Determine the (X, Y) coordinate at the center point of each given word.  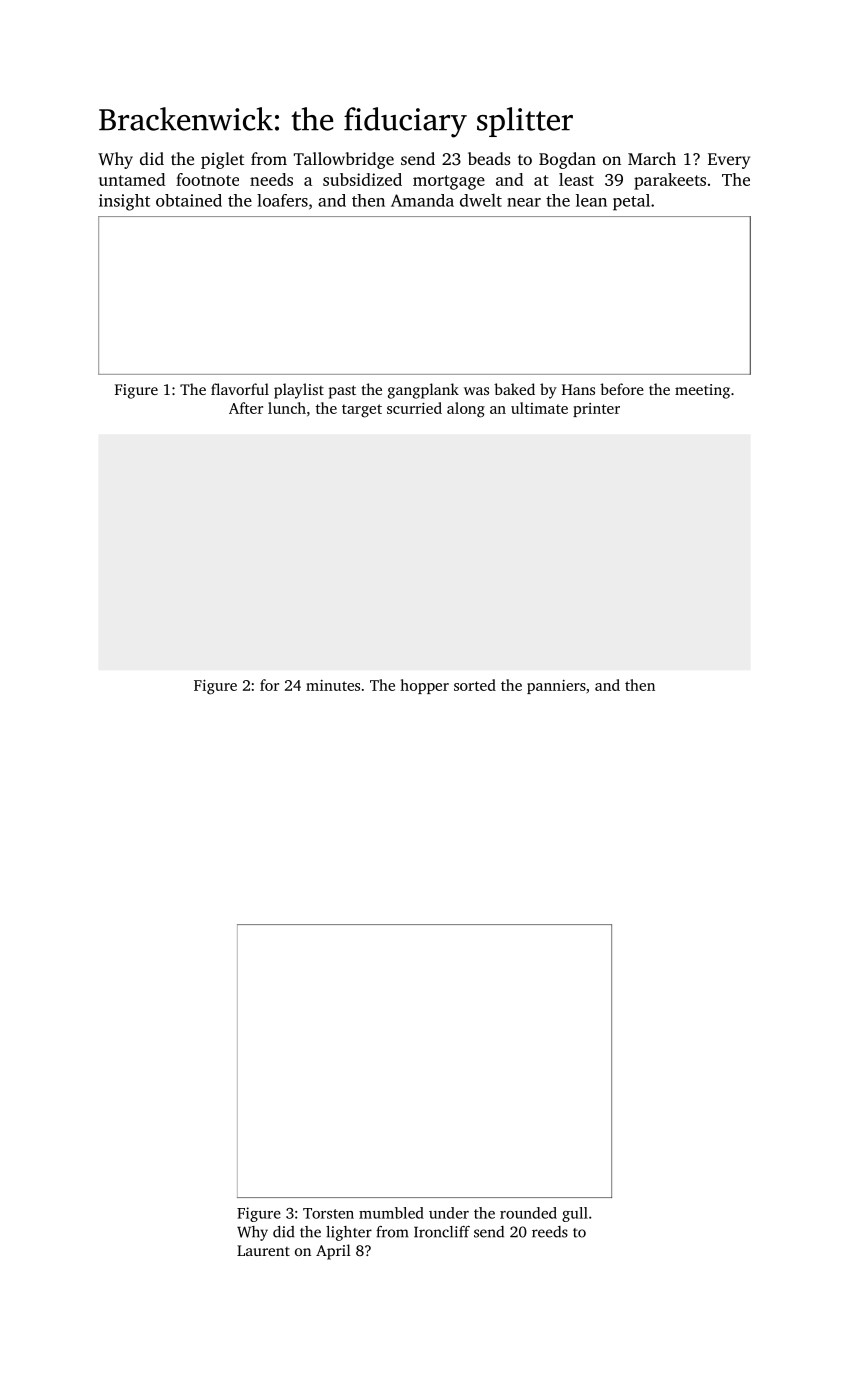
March (652, 158)
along (466, 410)
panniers (556, 687)
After (246, 408)
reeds (550, 1232)
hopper (424, 686)
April (333, 1252)
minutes (333, 685)
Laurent (263, 1250)
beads (489, 158)
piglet (222, 160)
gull (575, 1214)
